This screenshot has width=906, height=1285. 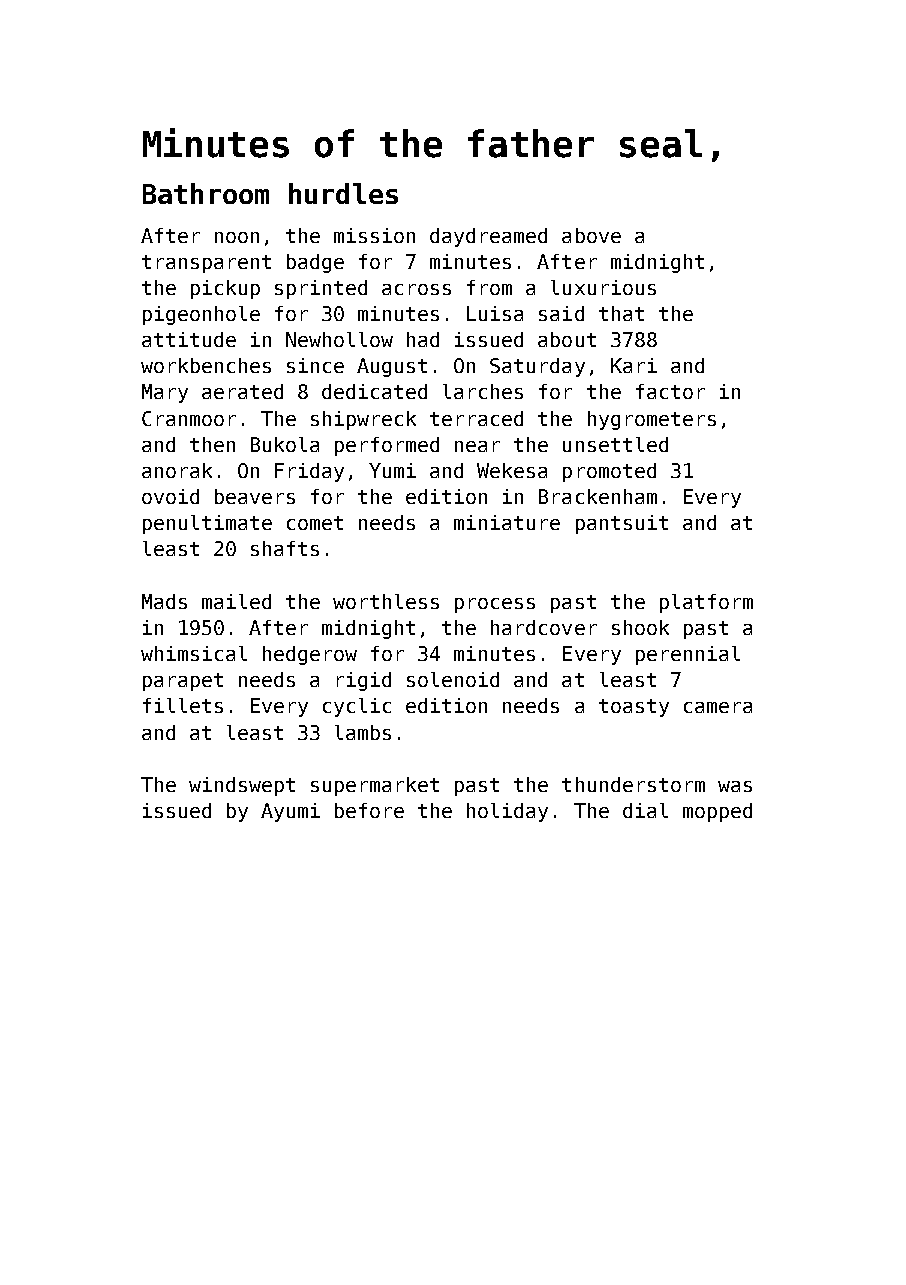 I want to click on penultimate, so click(x=207, y=524).
